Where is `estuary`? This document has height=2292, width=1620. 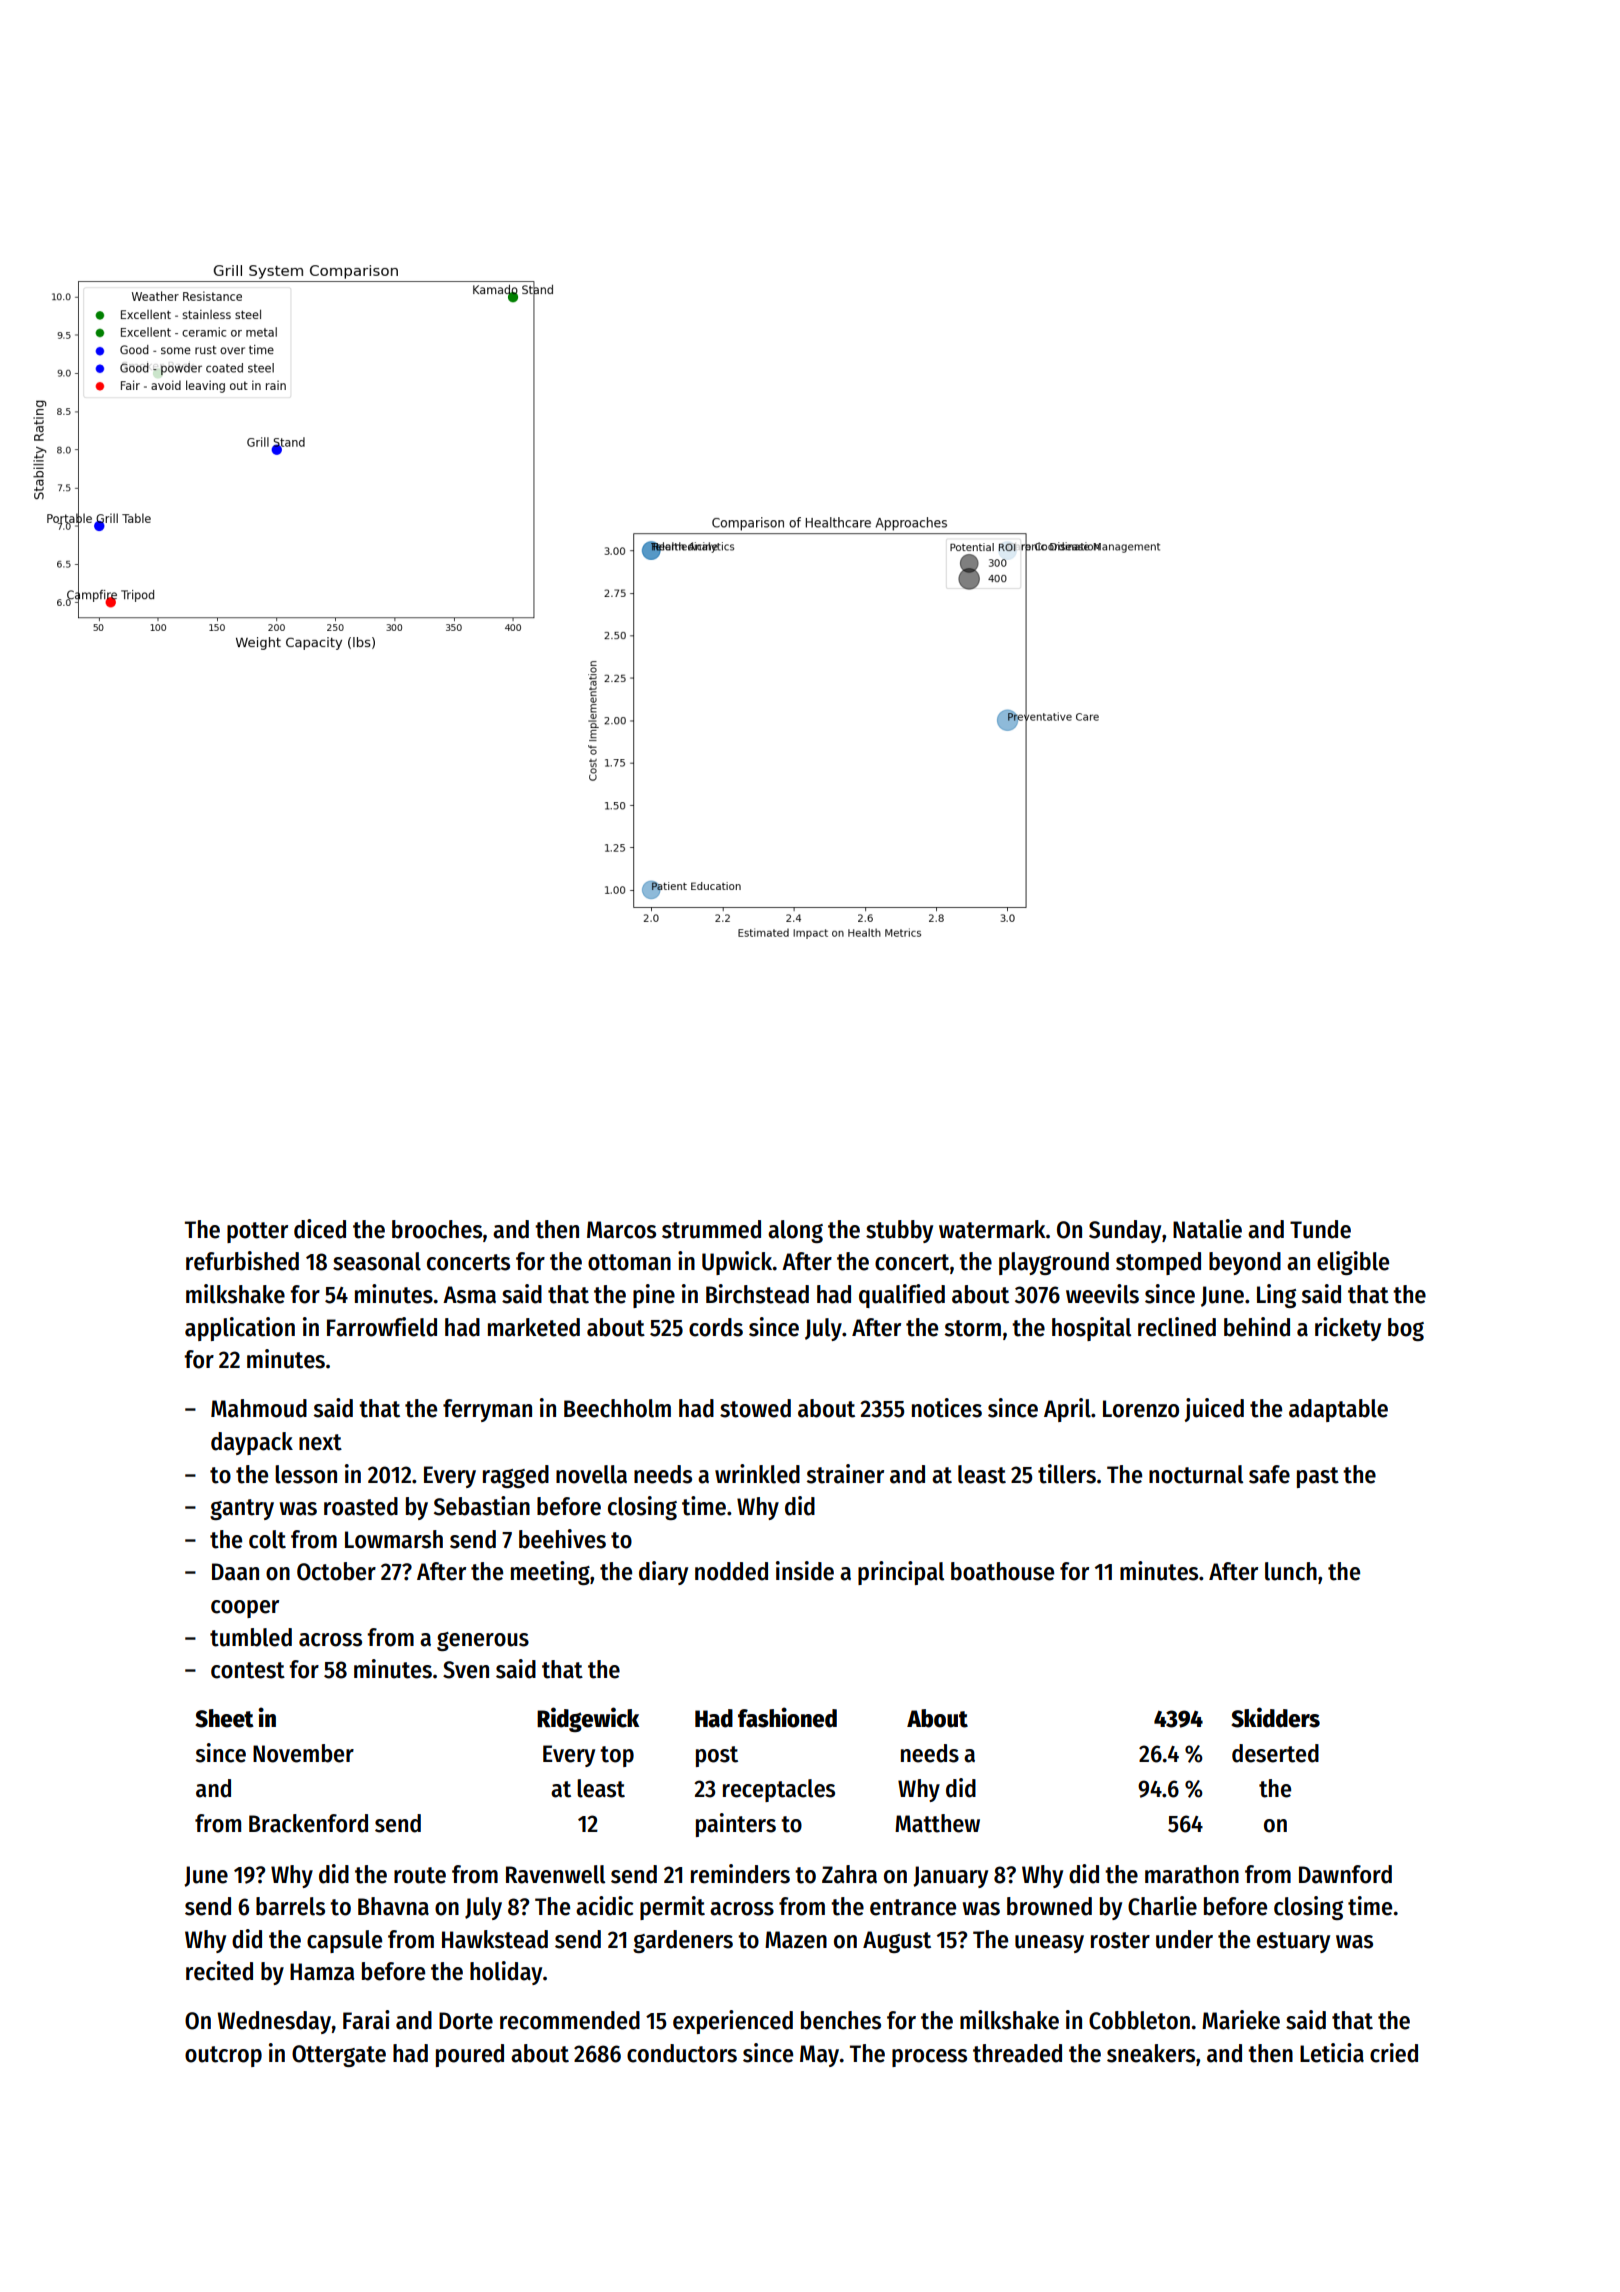
estuary is located at coordinates (1293, 1942).
